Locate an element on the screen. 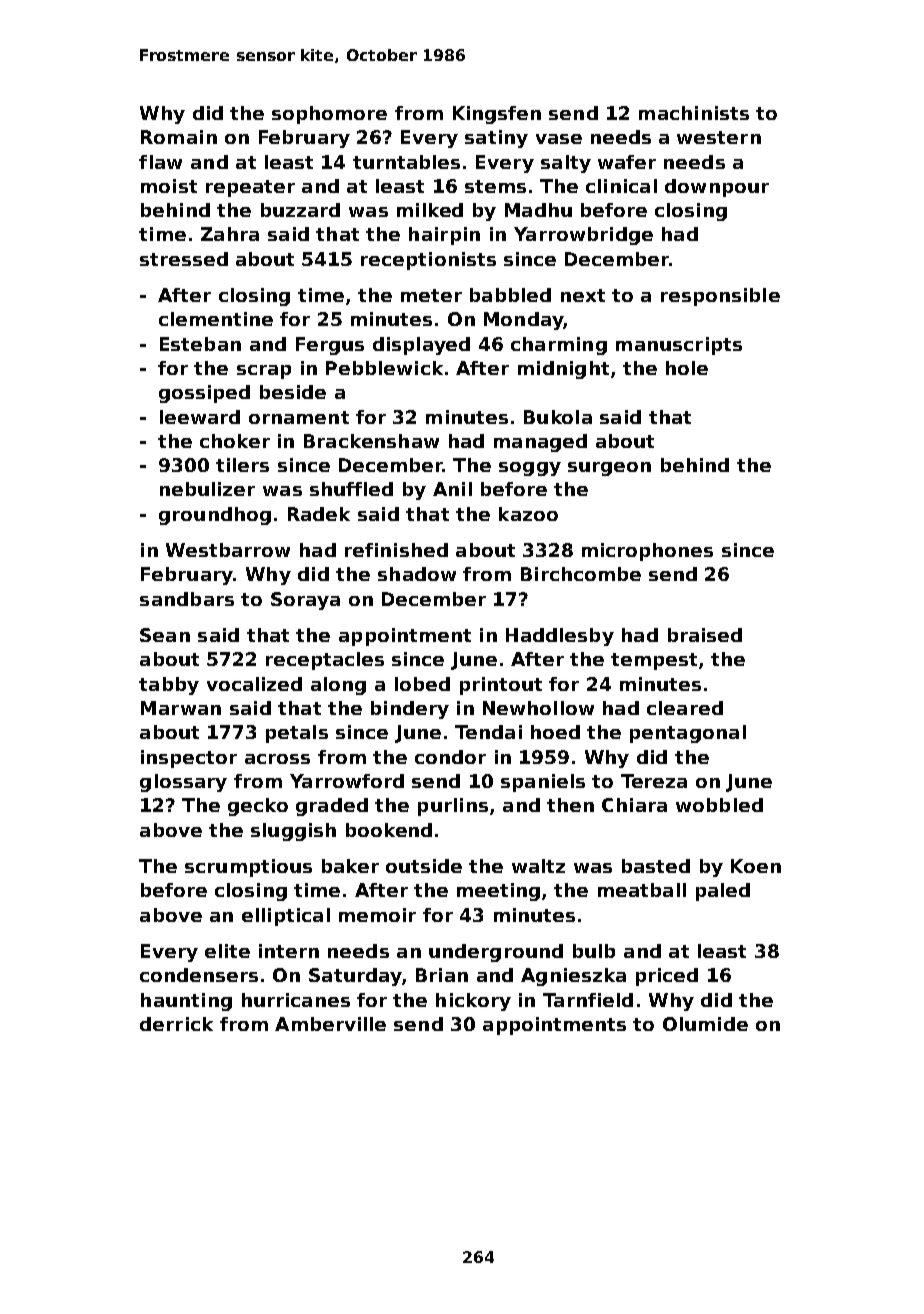 Image resolution: width=924 pixels, height=1314 pixels. responsible is located at coordinates (720, 297).
